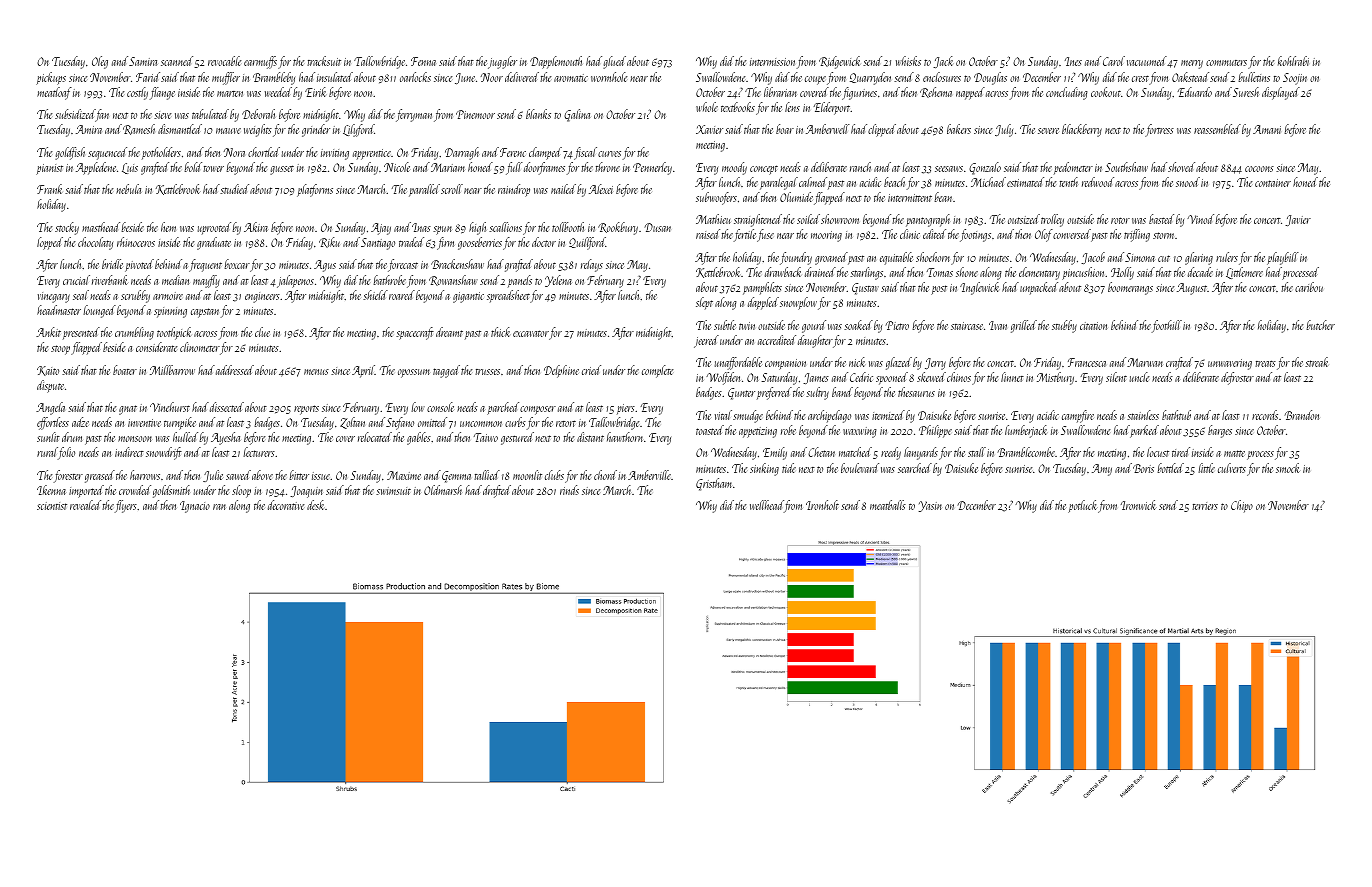 This image has height=887, width=1372. What do you see at coordinates (943, 197) in the image?
I see `bean` at bounding box center [943, 197].
